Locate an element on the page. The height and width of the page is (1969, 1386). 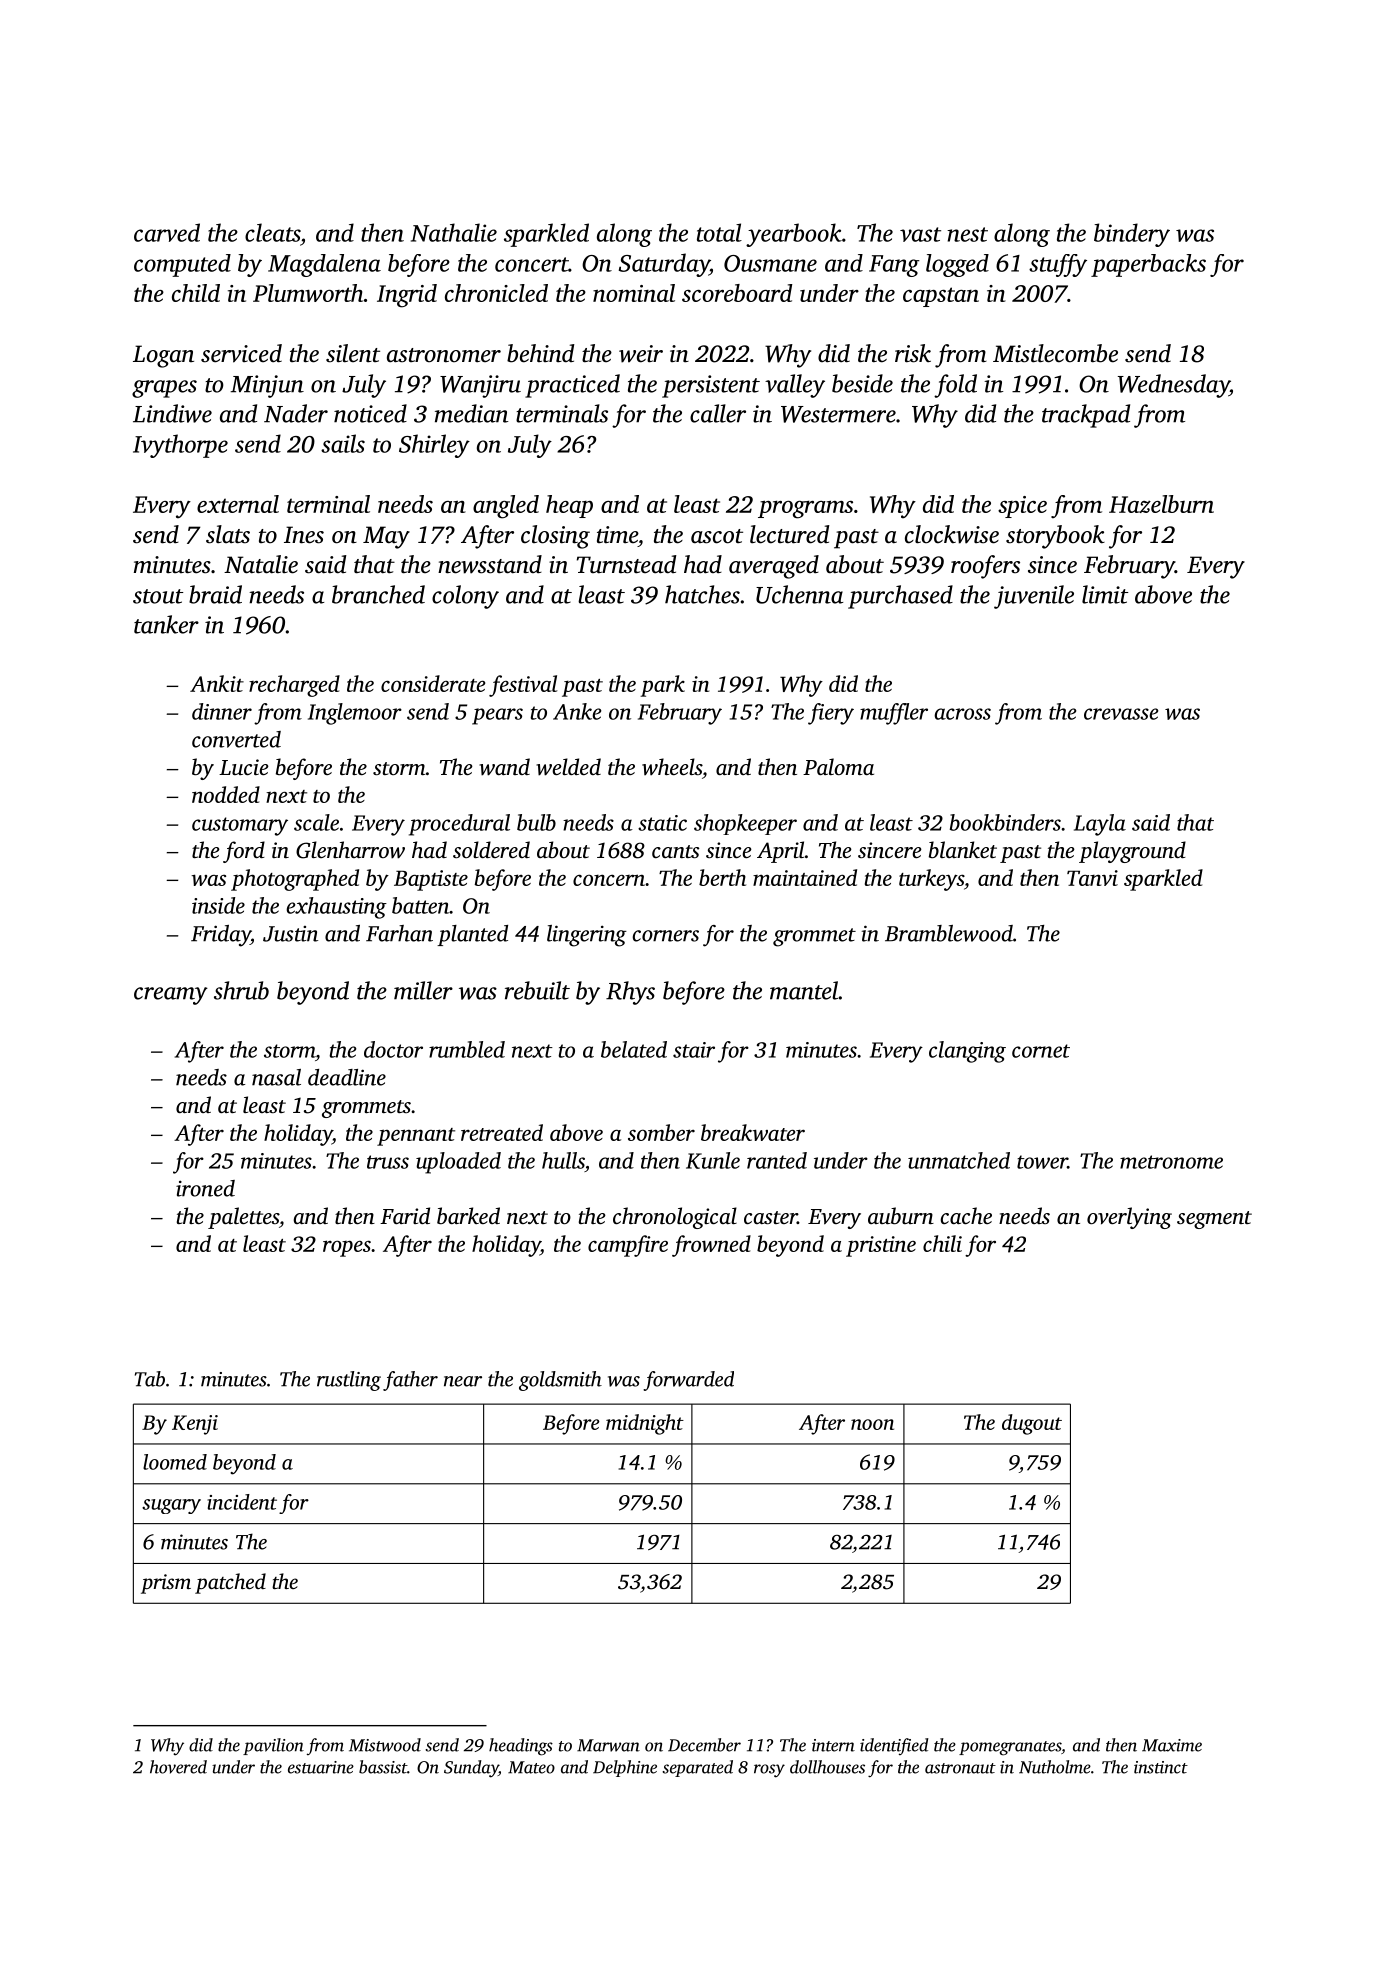
nest is located at coordinates (967, 234).
